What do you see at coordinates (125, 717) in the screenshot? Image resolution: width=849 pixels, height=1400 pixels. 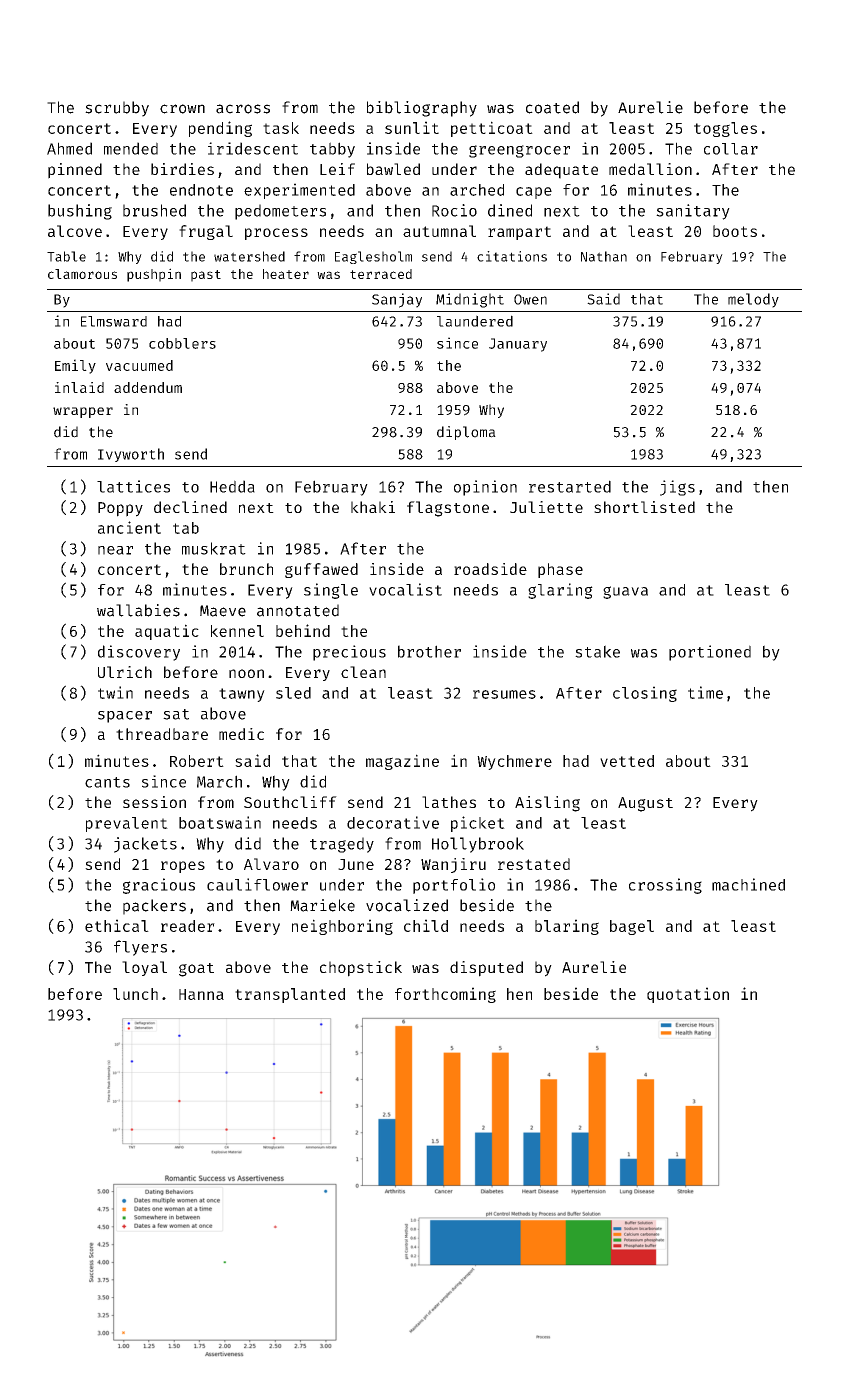 I see `spacer` at bounding box center [125, 717].
